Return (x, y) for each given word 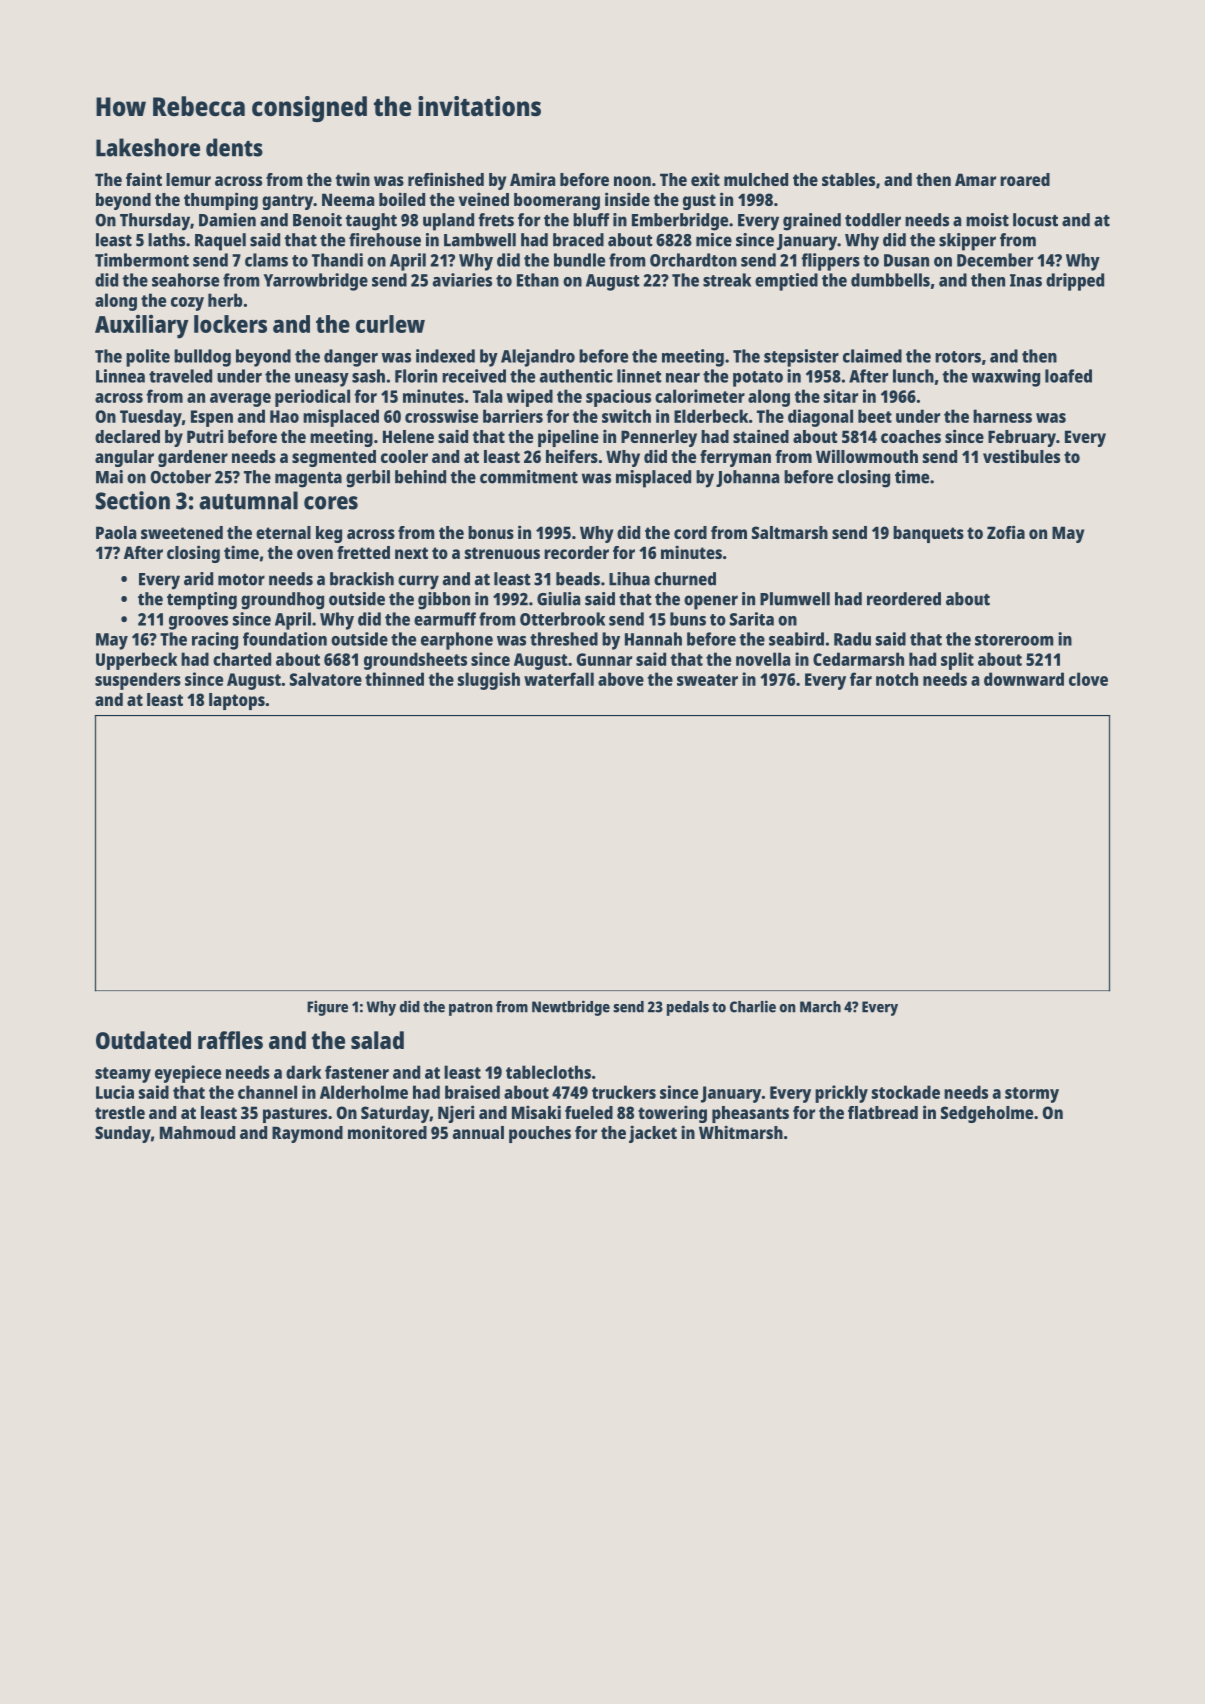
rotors (958, 357)
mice (714, 240)
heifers (572, 456)
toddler (873, 220)
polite (148, 358)
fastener (357, 1072)
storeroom (1014, 640)
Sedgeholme (987, 1114)
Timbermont (142, 260)
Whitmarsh (741, 1132)
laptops (237, 701)
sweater (707, 680)
